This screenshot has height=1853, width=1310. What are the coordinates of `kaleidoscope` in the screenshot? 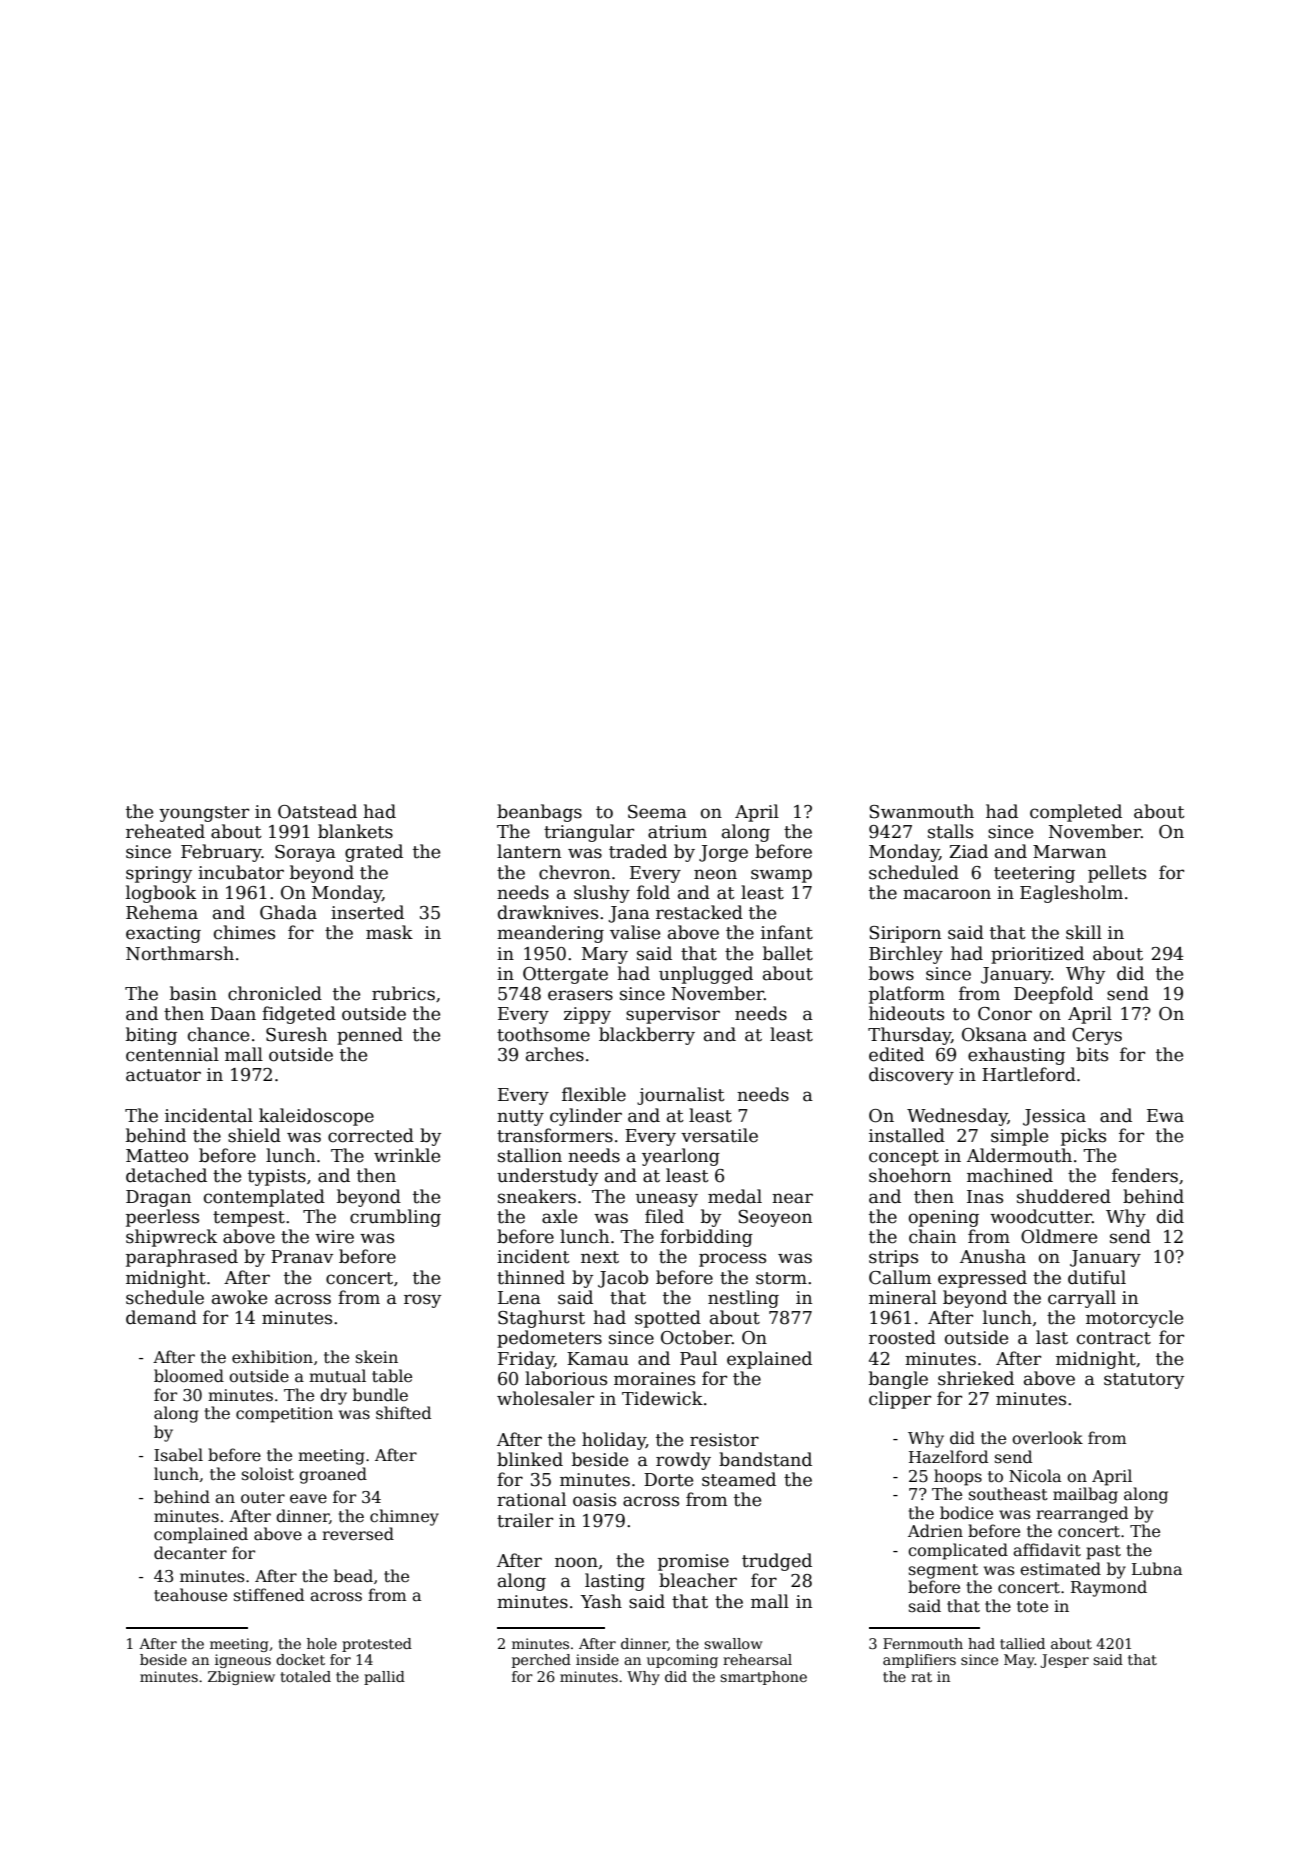 It's located at (316, 1117).
